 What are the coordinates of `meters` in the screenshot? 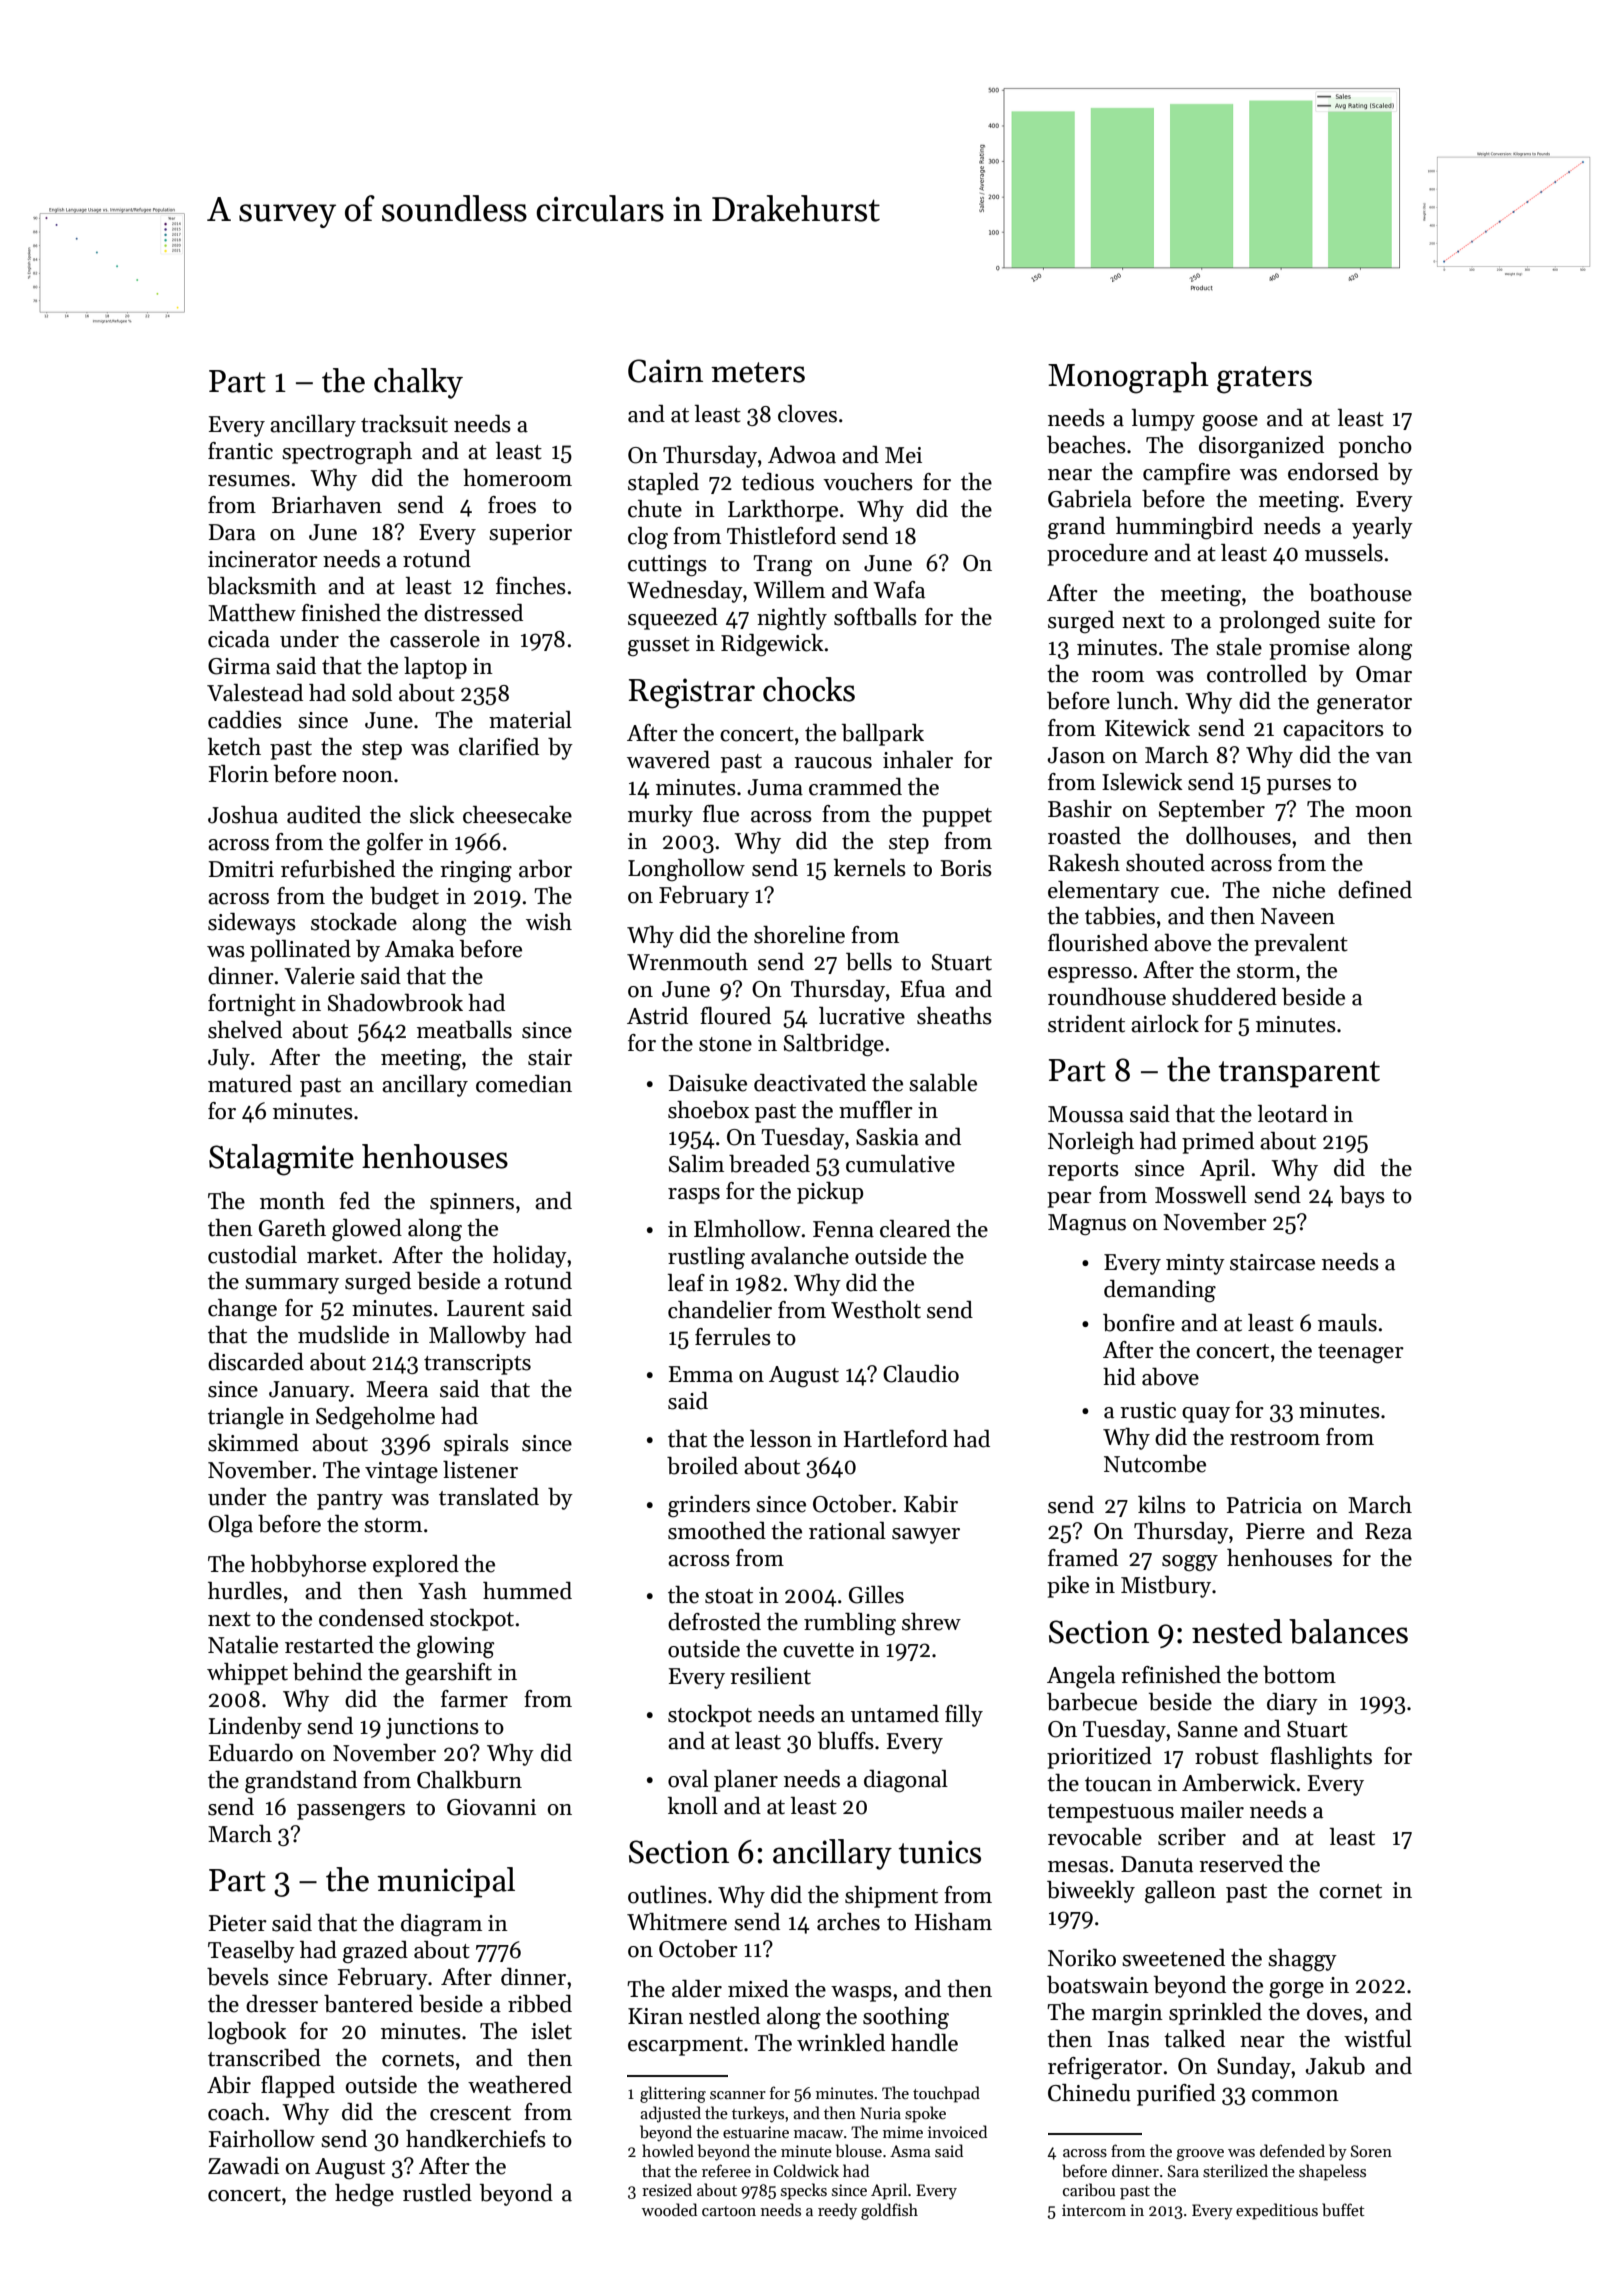 It's located at (758, 372).
